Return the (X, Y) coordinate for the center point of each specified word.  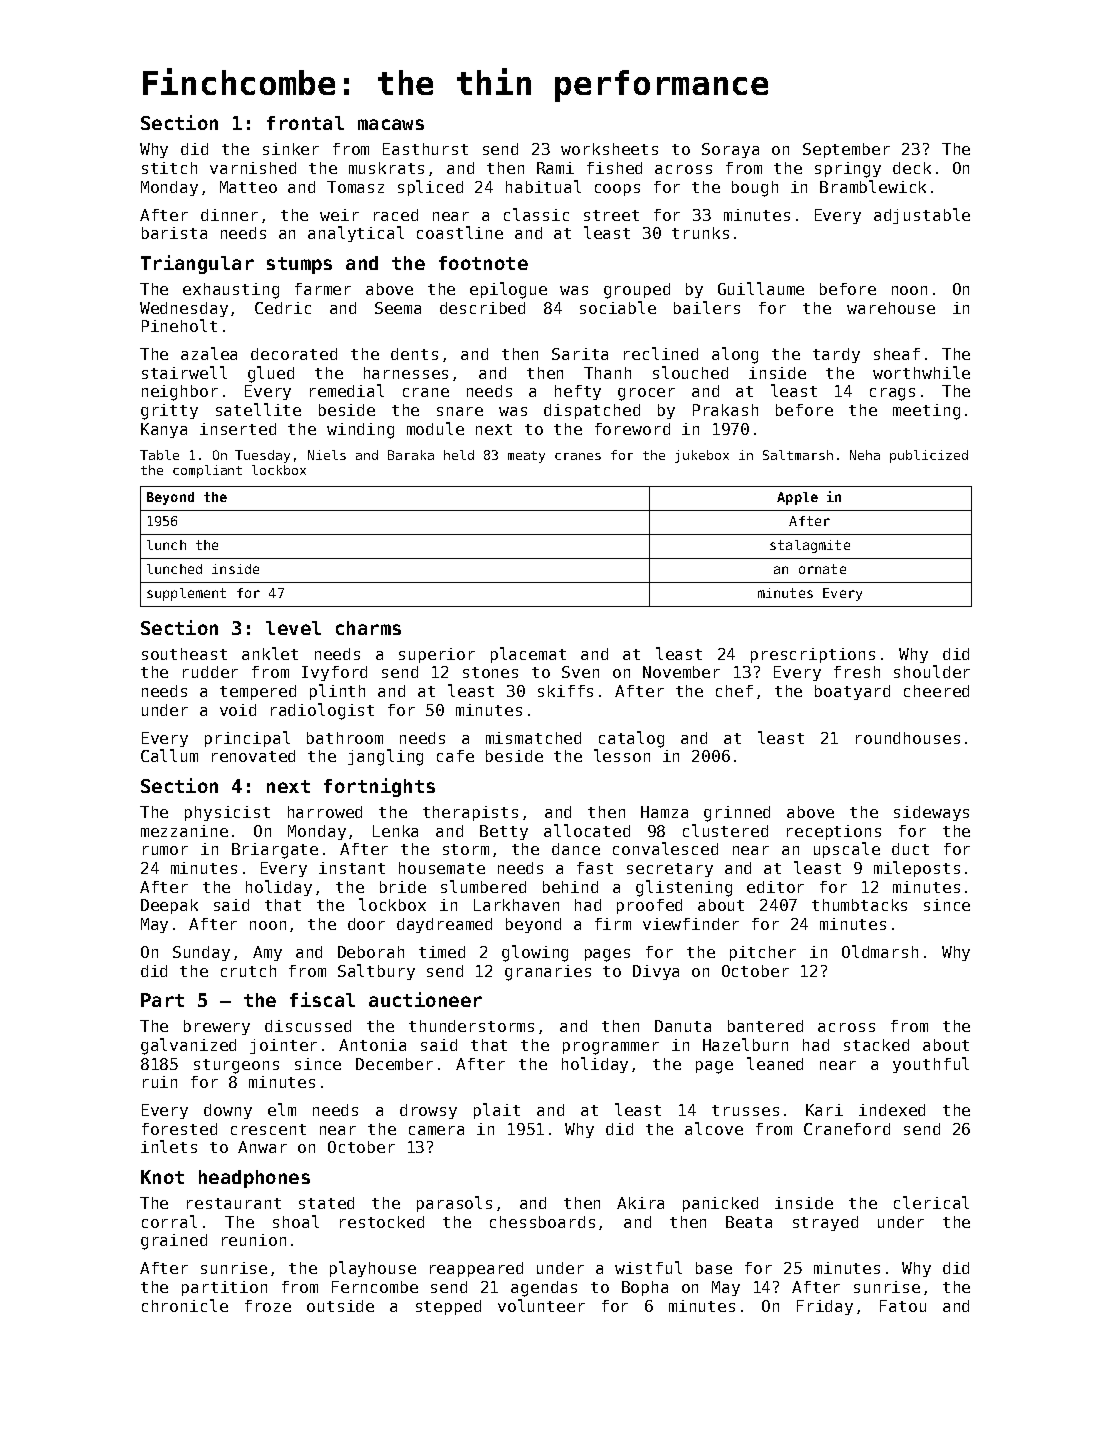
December (394, 1064)
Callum (169, 755)
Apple (797, 498)
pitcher (763, 953)
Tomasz (355, 187)
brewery (217, 1027)
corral (169, 1221)
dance (576, 849)
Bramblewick (873, 186)
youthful (931, 1065)
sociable (618, 307)
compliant (207, 471)
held (459, 455)
